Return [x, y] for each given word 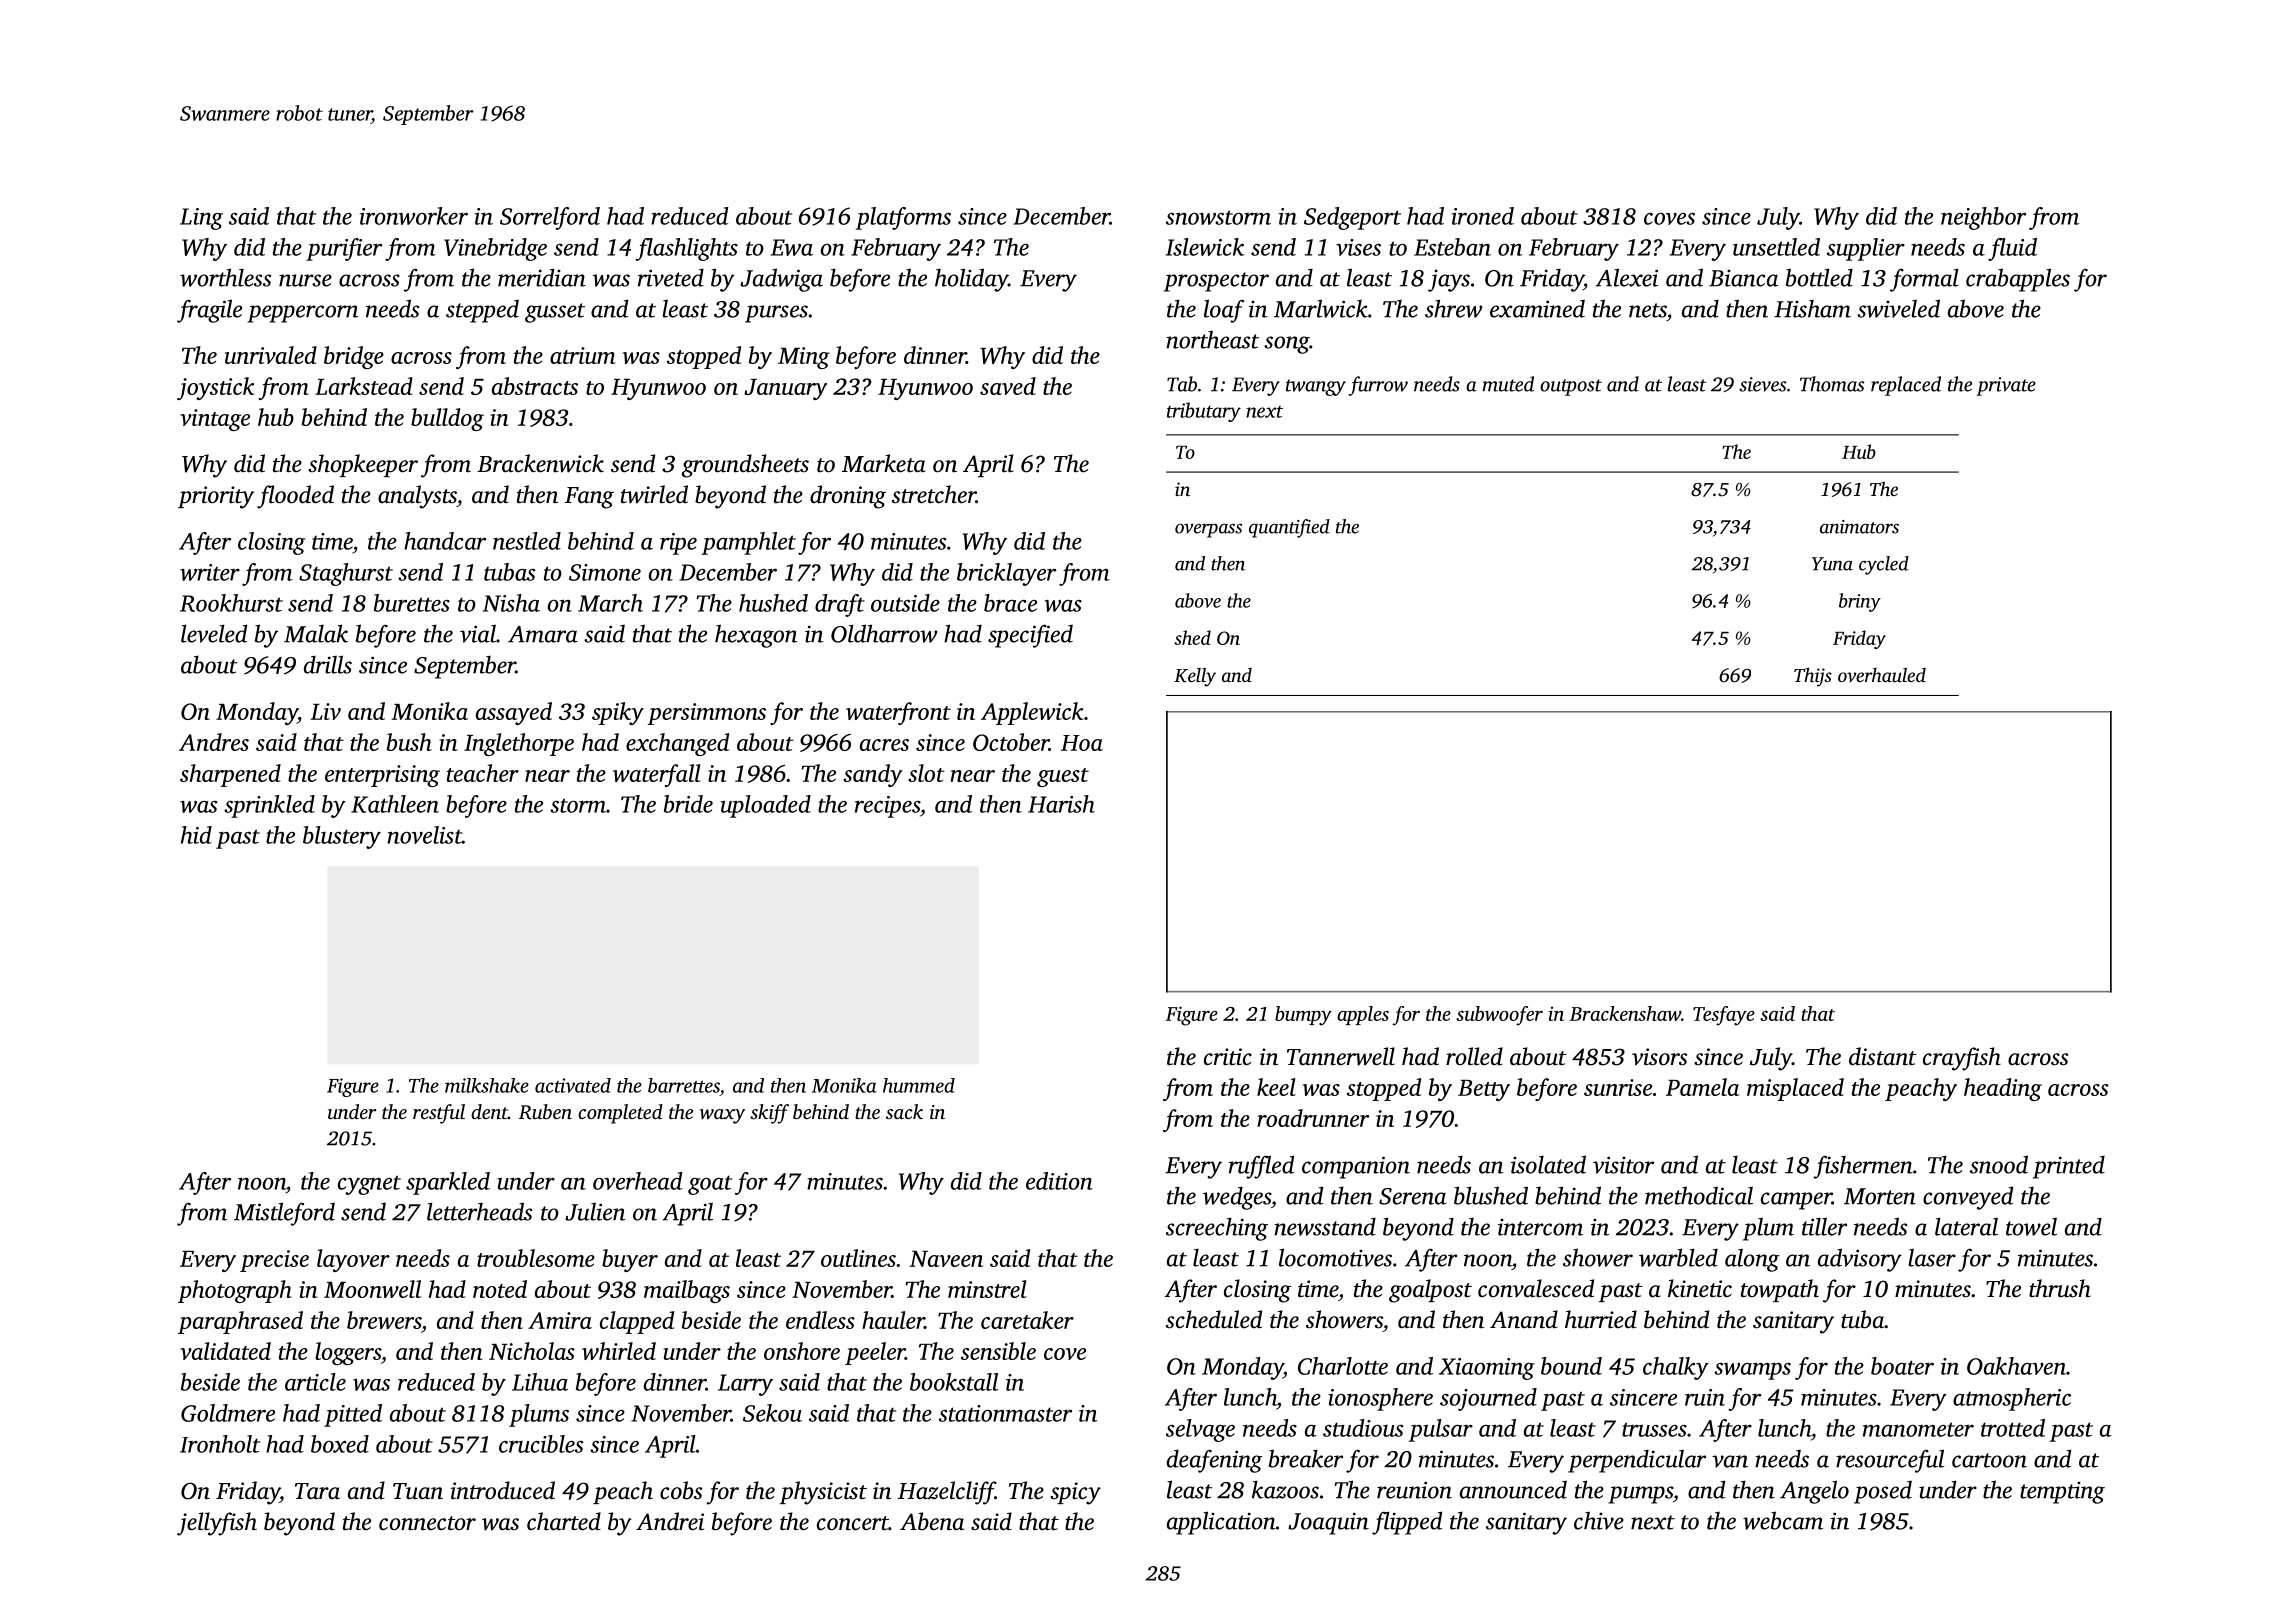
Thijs [1813, 677]
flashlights [686, 249]
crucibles [541, 1444]
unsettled [1776, 247]
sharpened [230, 775]
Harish [1061, 804]
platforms [903, 218]
